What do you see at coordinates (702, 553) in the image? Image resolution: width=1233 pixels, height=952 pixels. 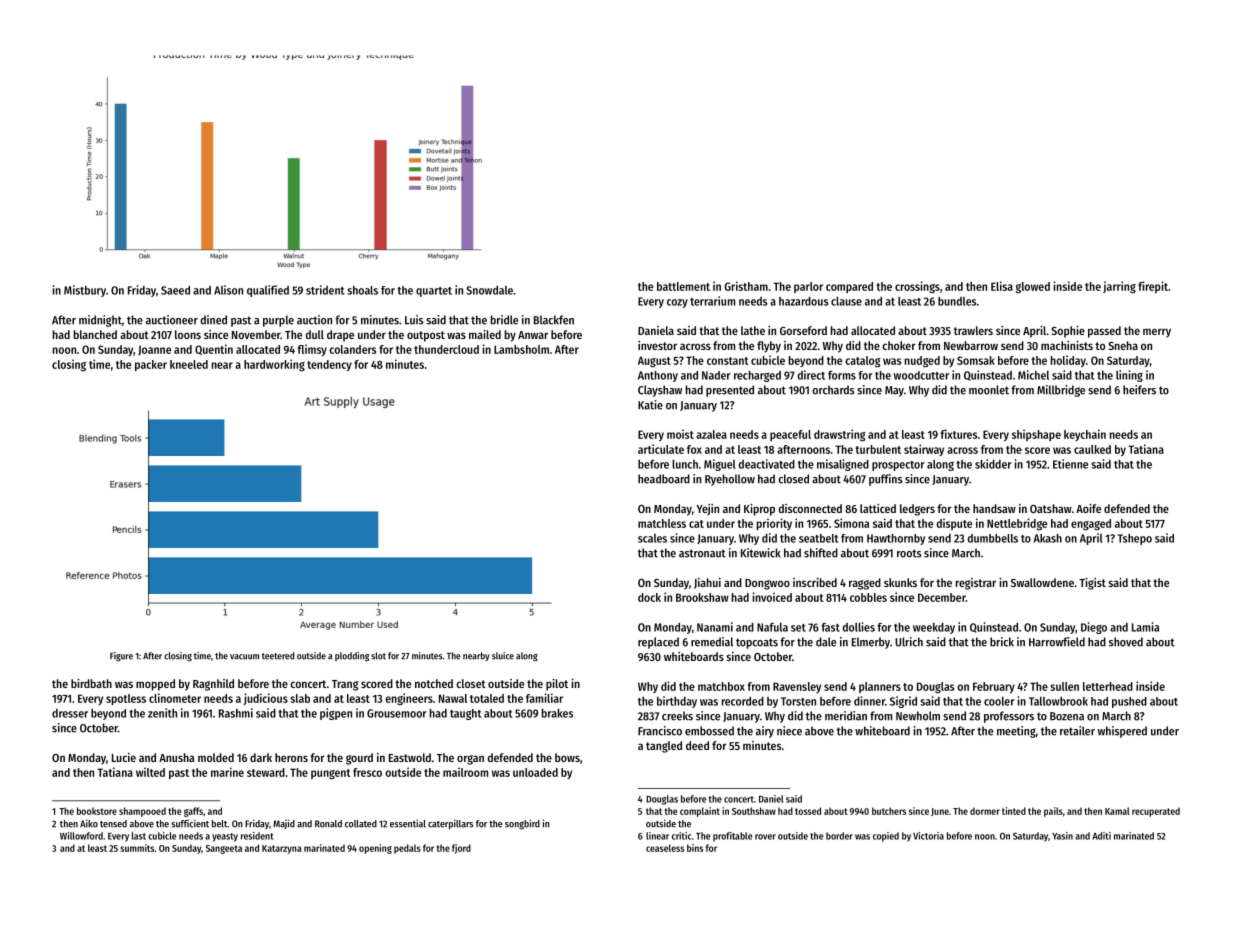 I see `astronaut` at bounding box center [702, 553].
